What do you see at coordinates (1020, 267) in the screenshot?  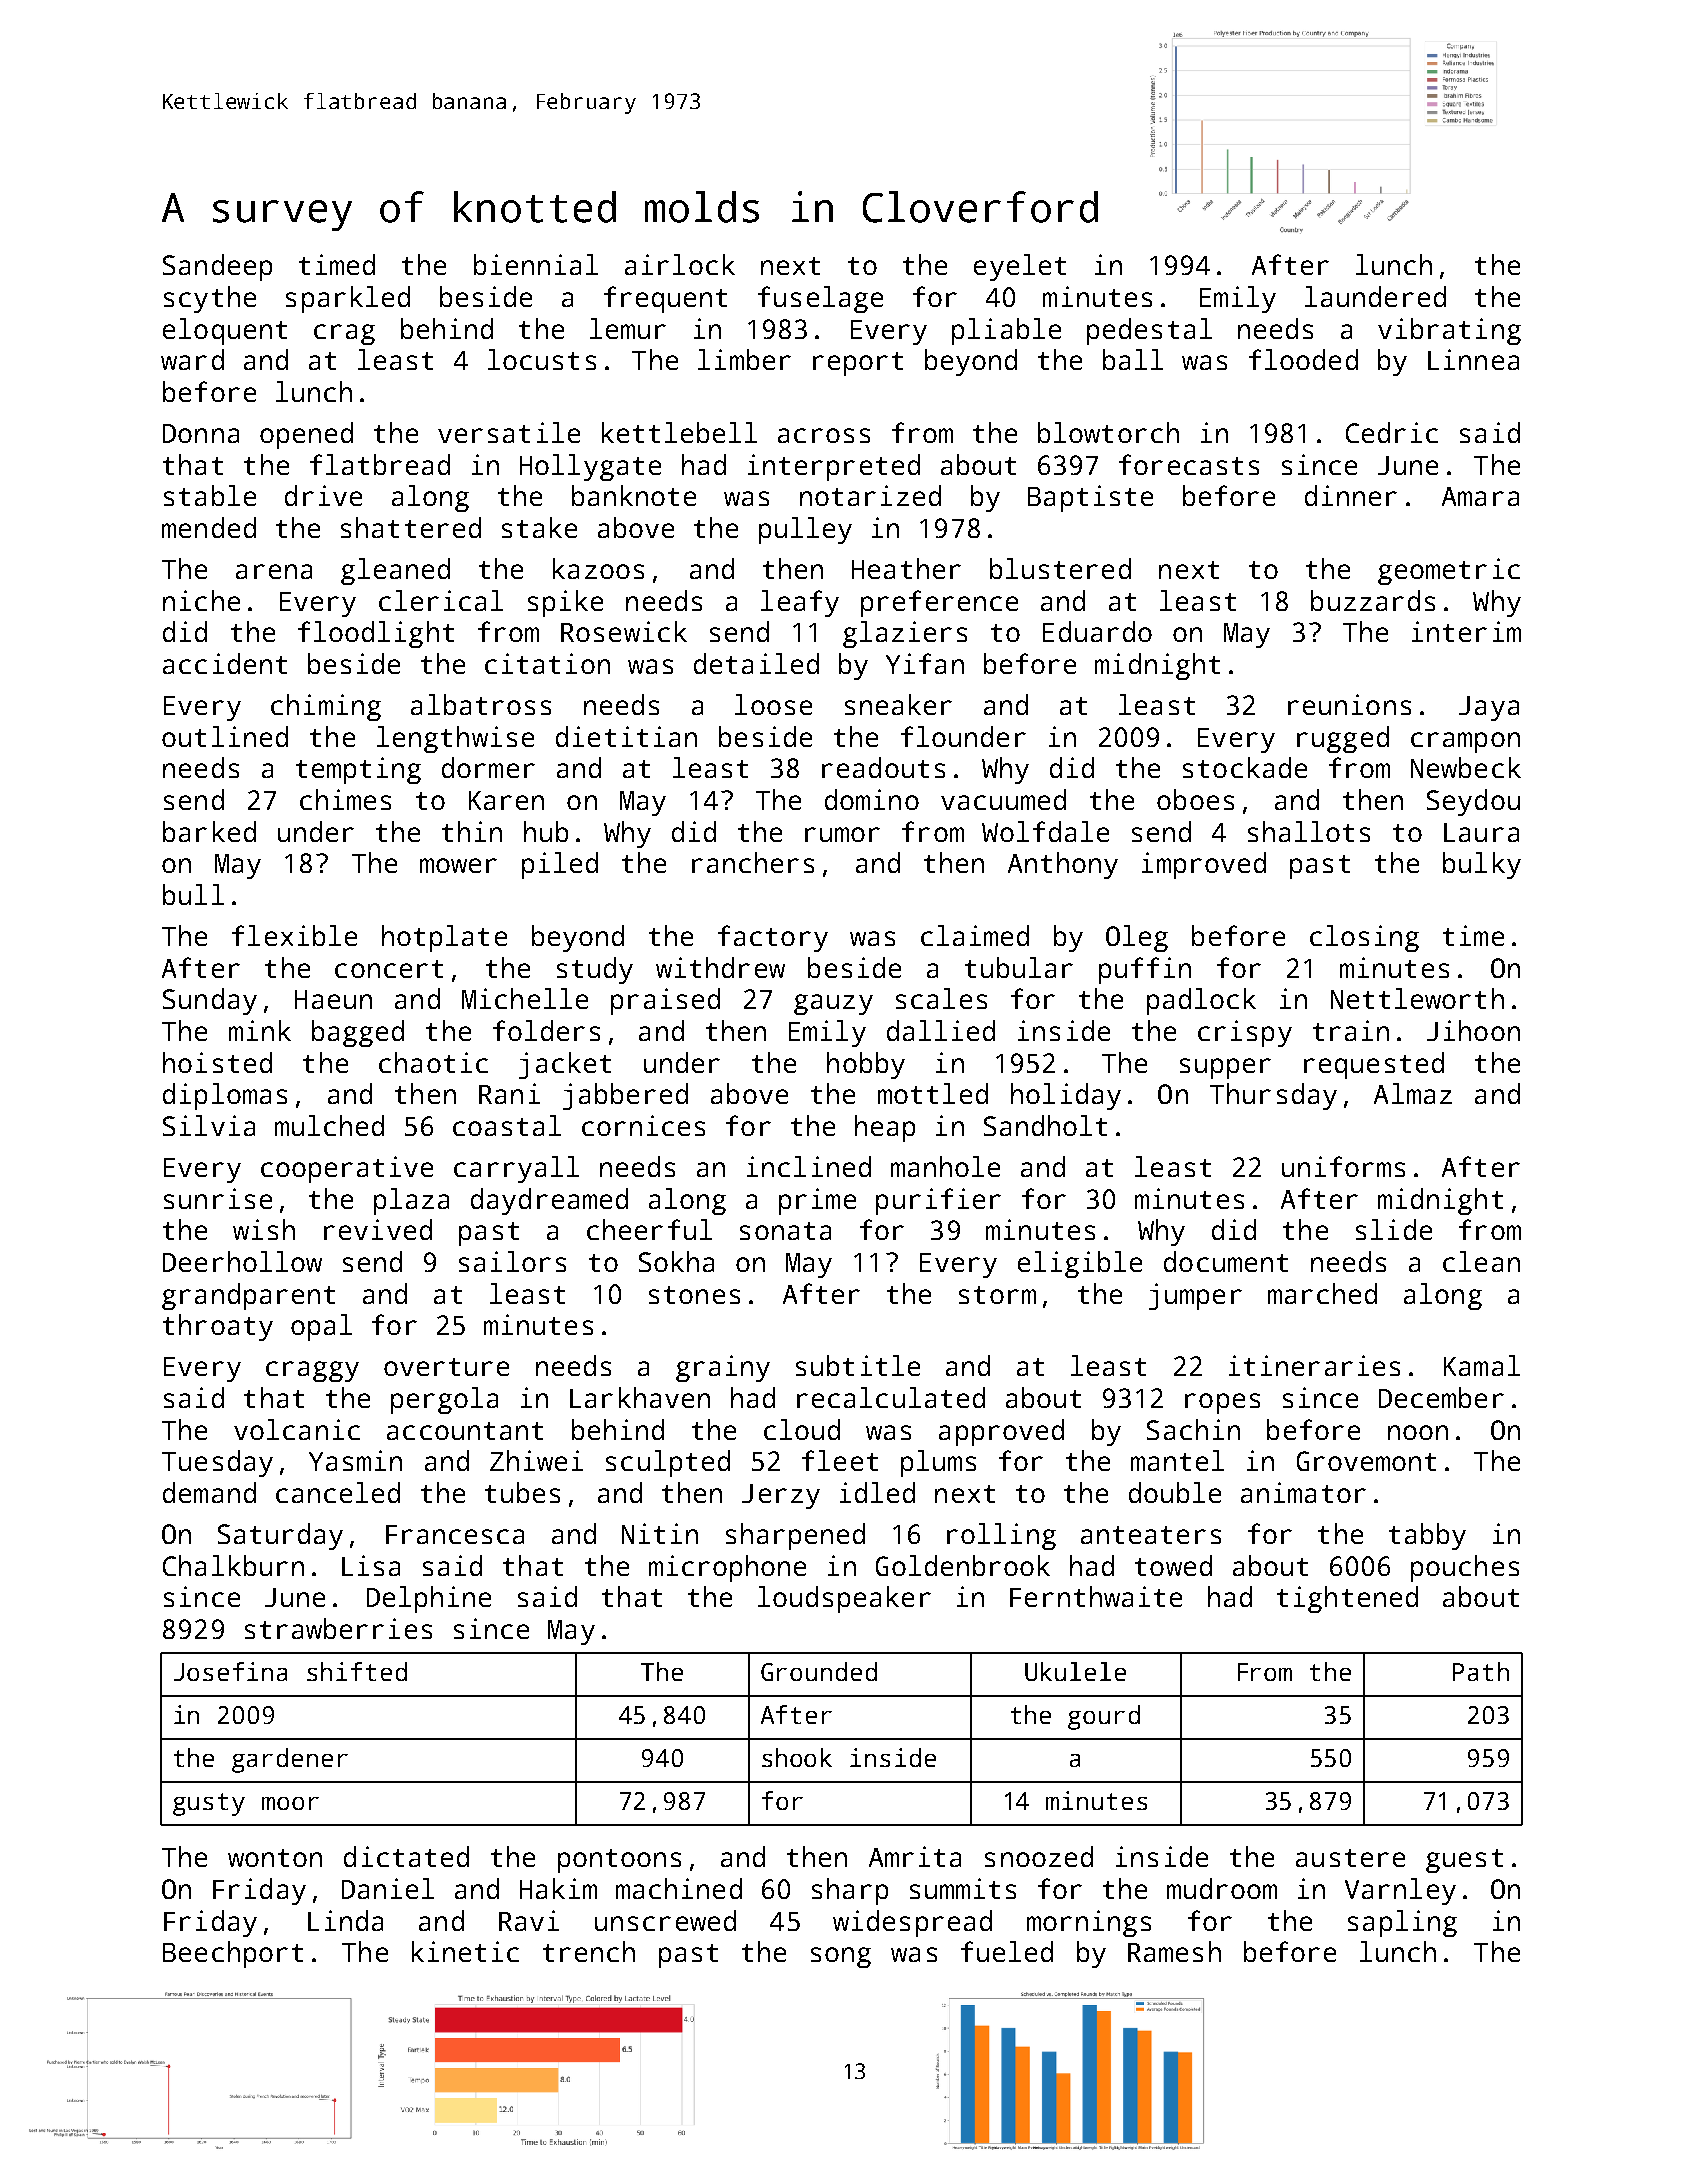 I see `eyelet` at bounding box center [1020, 267].
